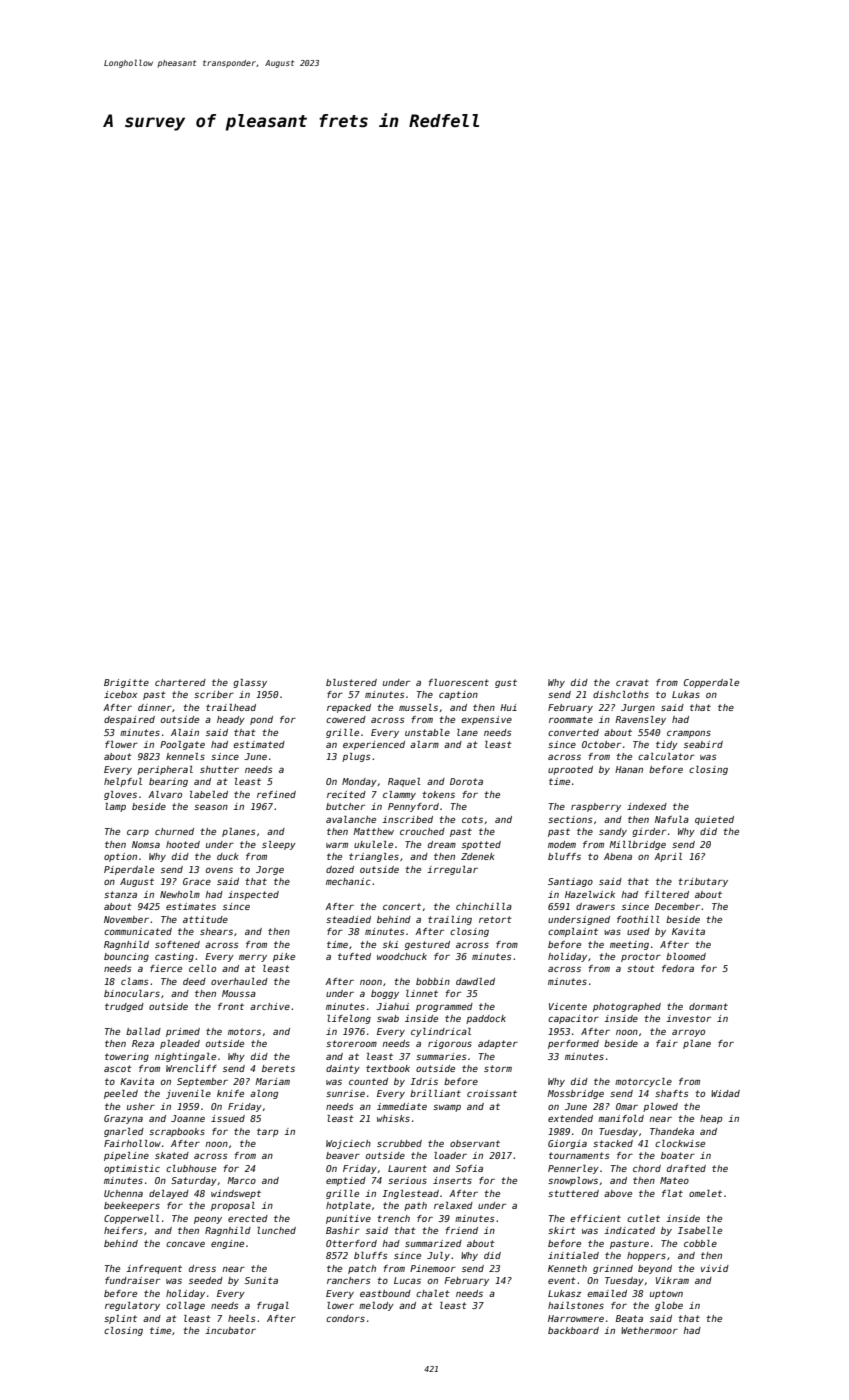  I want to click on Copperdale, so click(711, 683).
